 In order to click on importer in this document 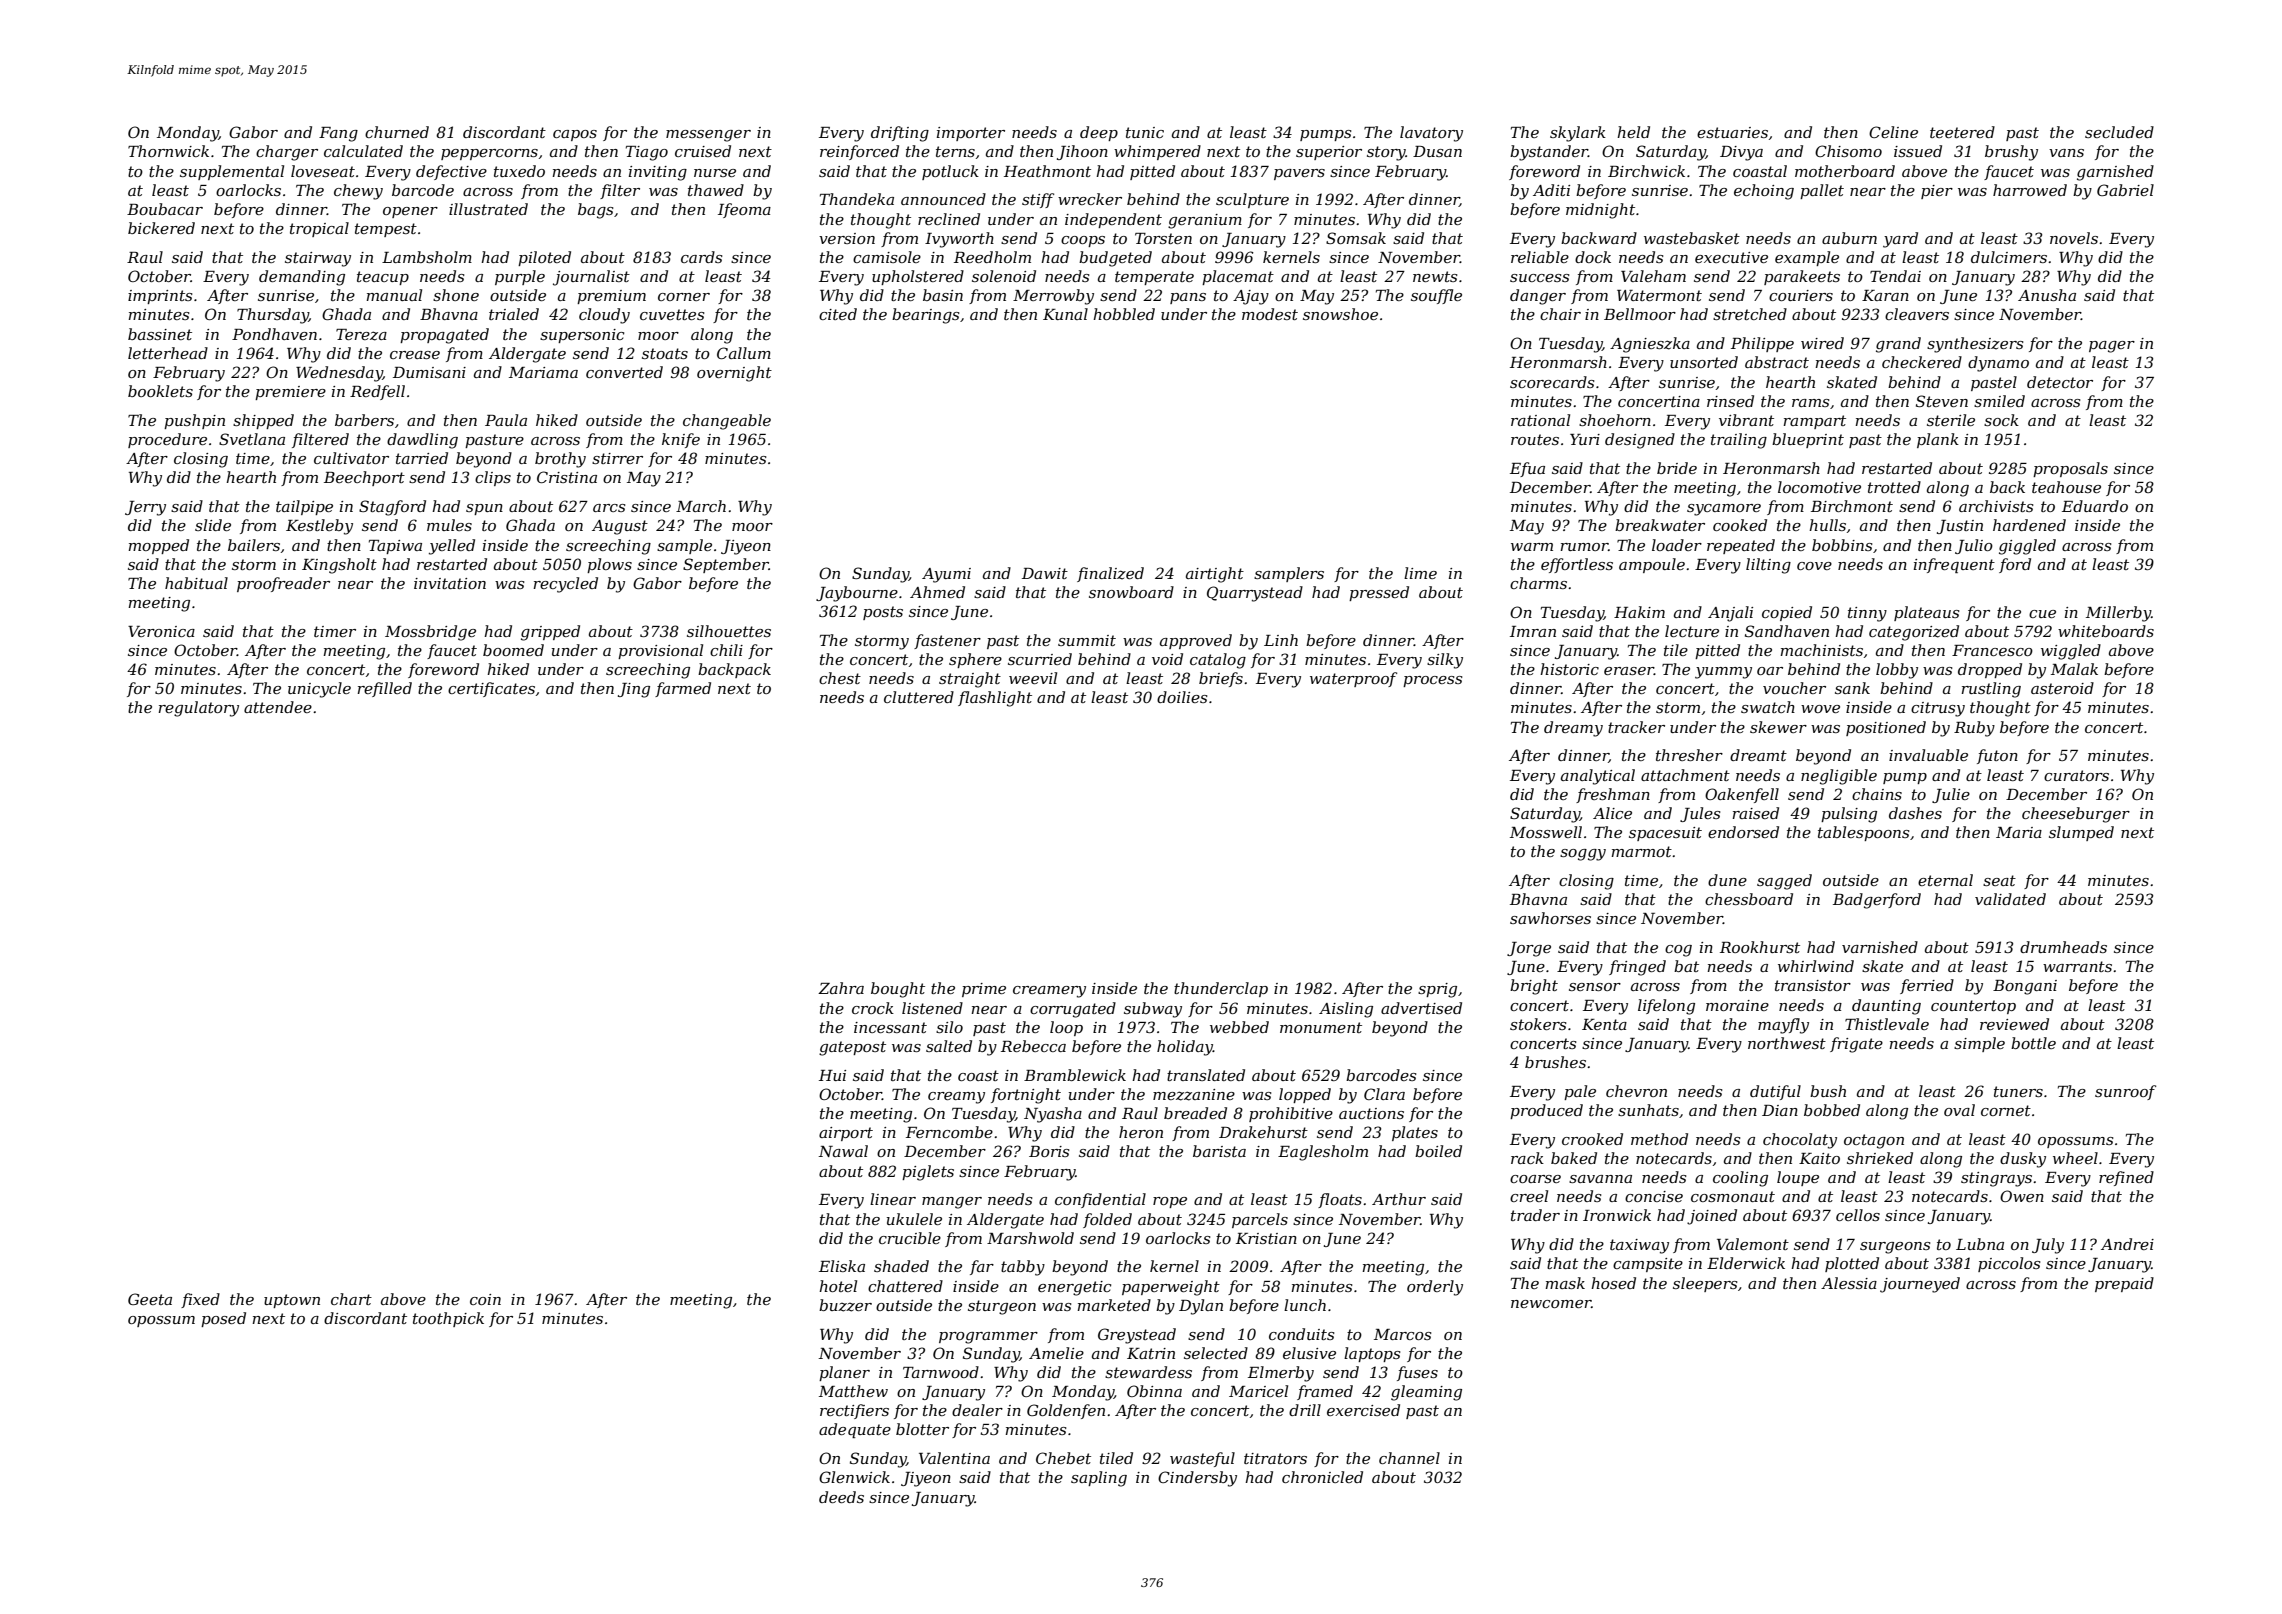, I will do `click(971, 134)`.
